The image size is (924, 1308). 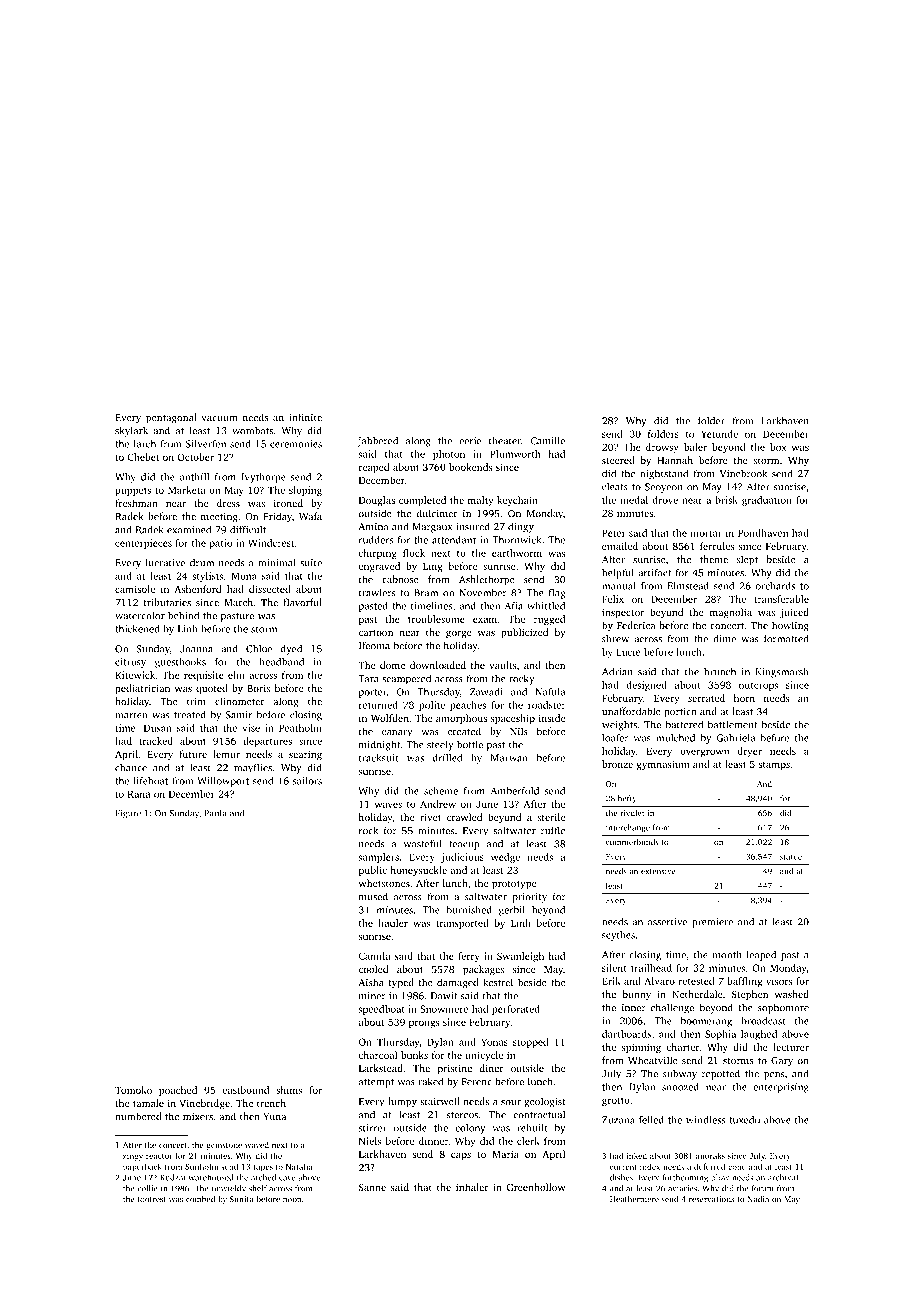 What do you see at coordinates (373, 896) in the screenshot?
I see `mused` at bounding box center [373, 896].
